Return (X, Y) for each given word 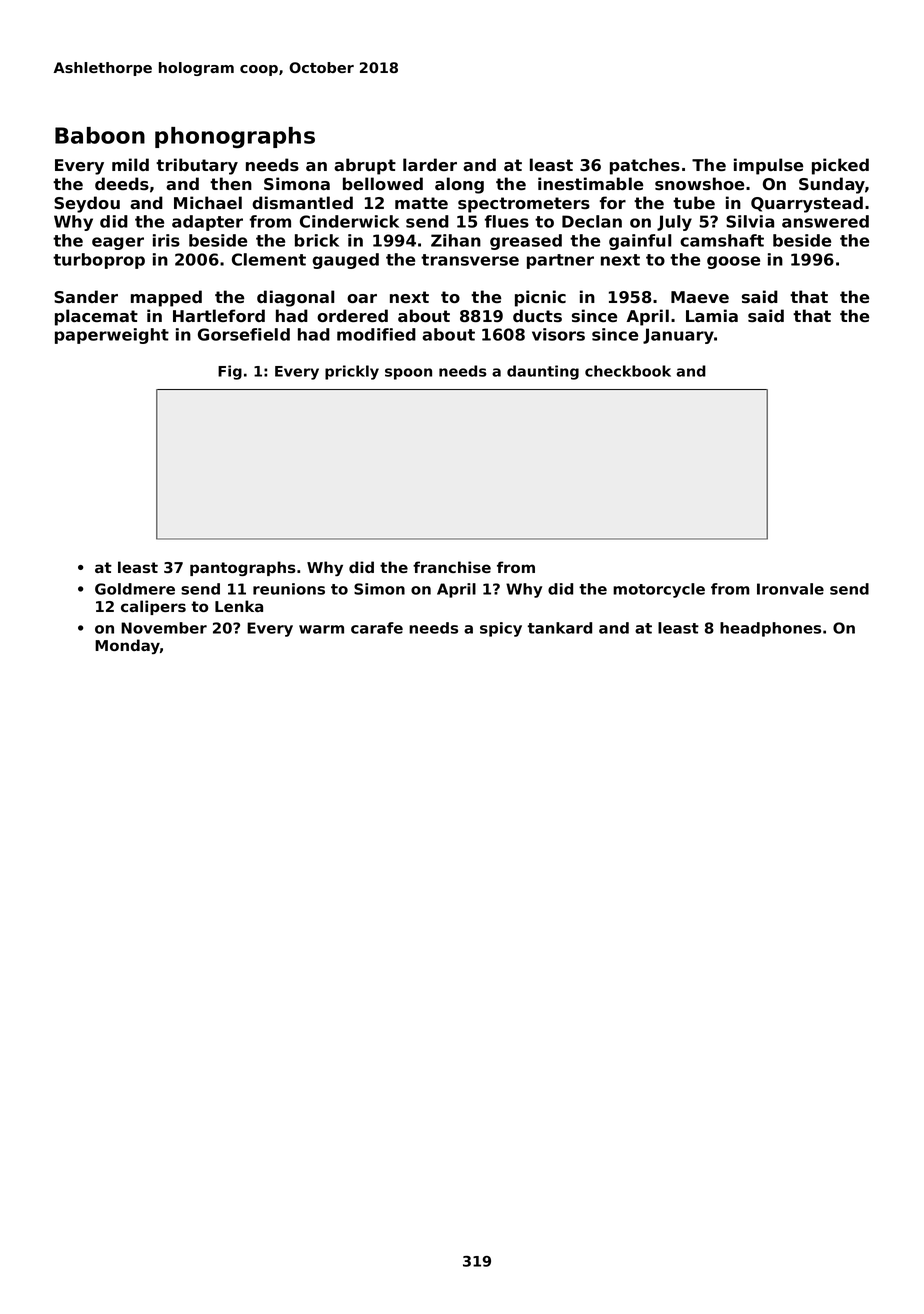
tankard (560, 628)
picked (840, 166)
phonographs (235, 137)
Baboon (100, 135)
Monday (127, 646)
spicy (501, 629)
